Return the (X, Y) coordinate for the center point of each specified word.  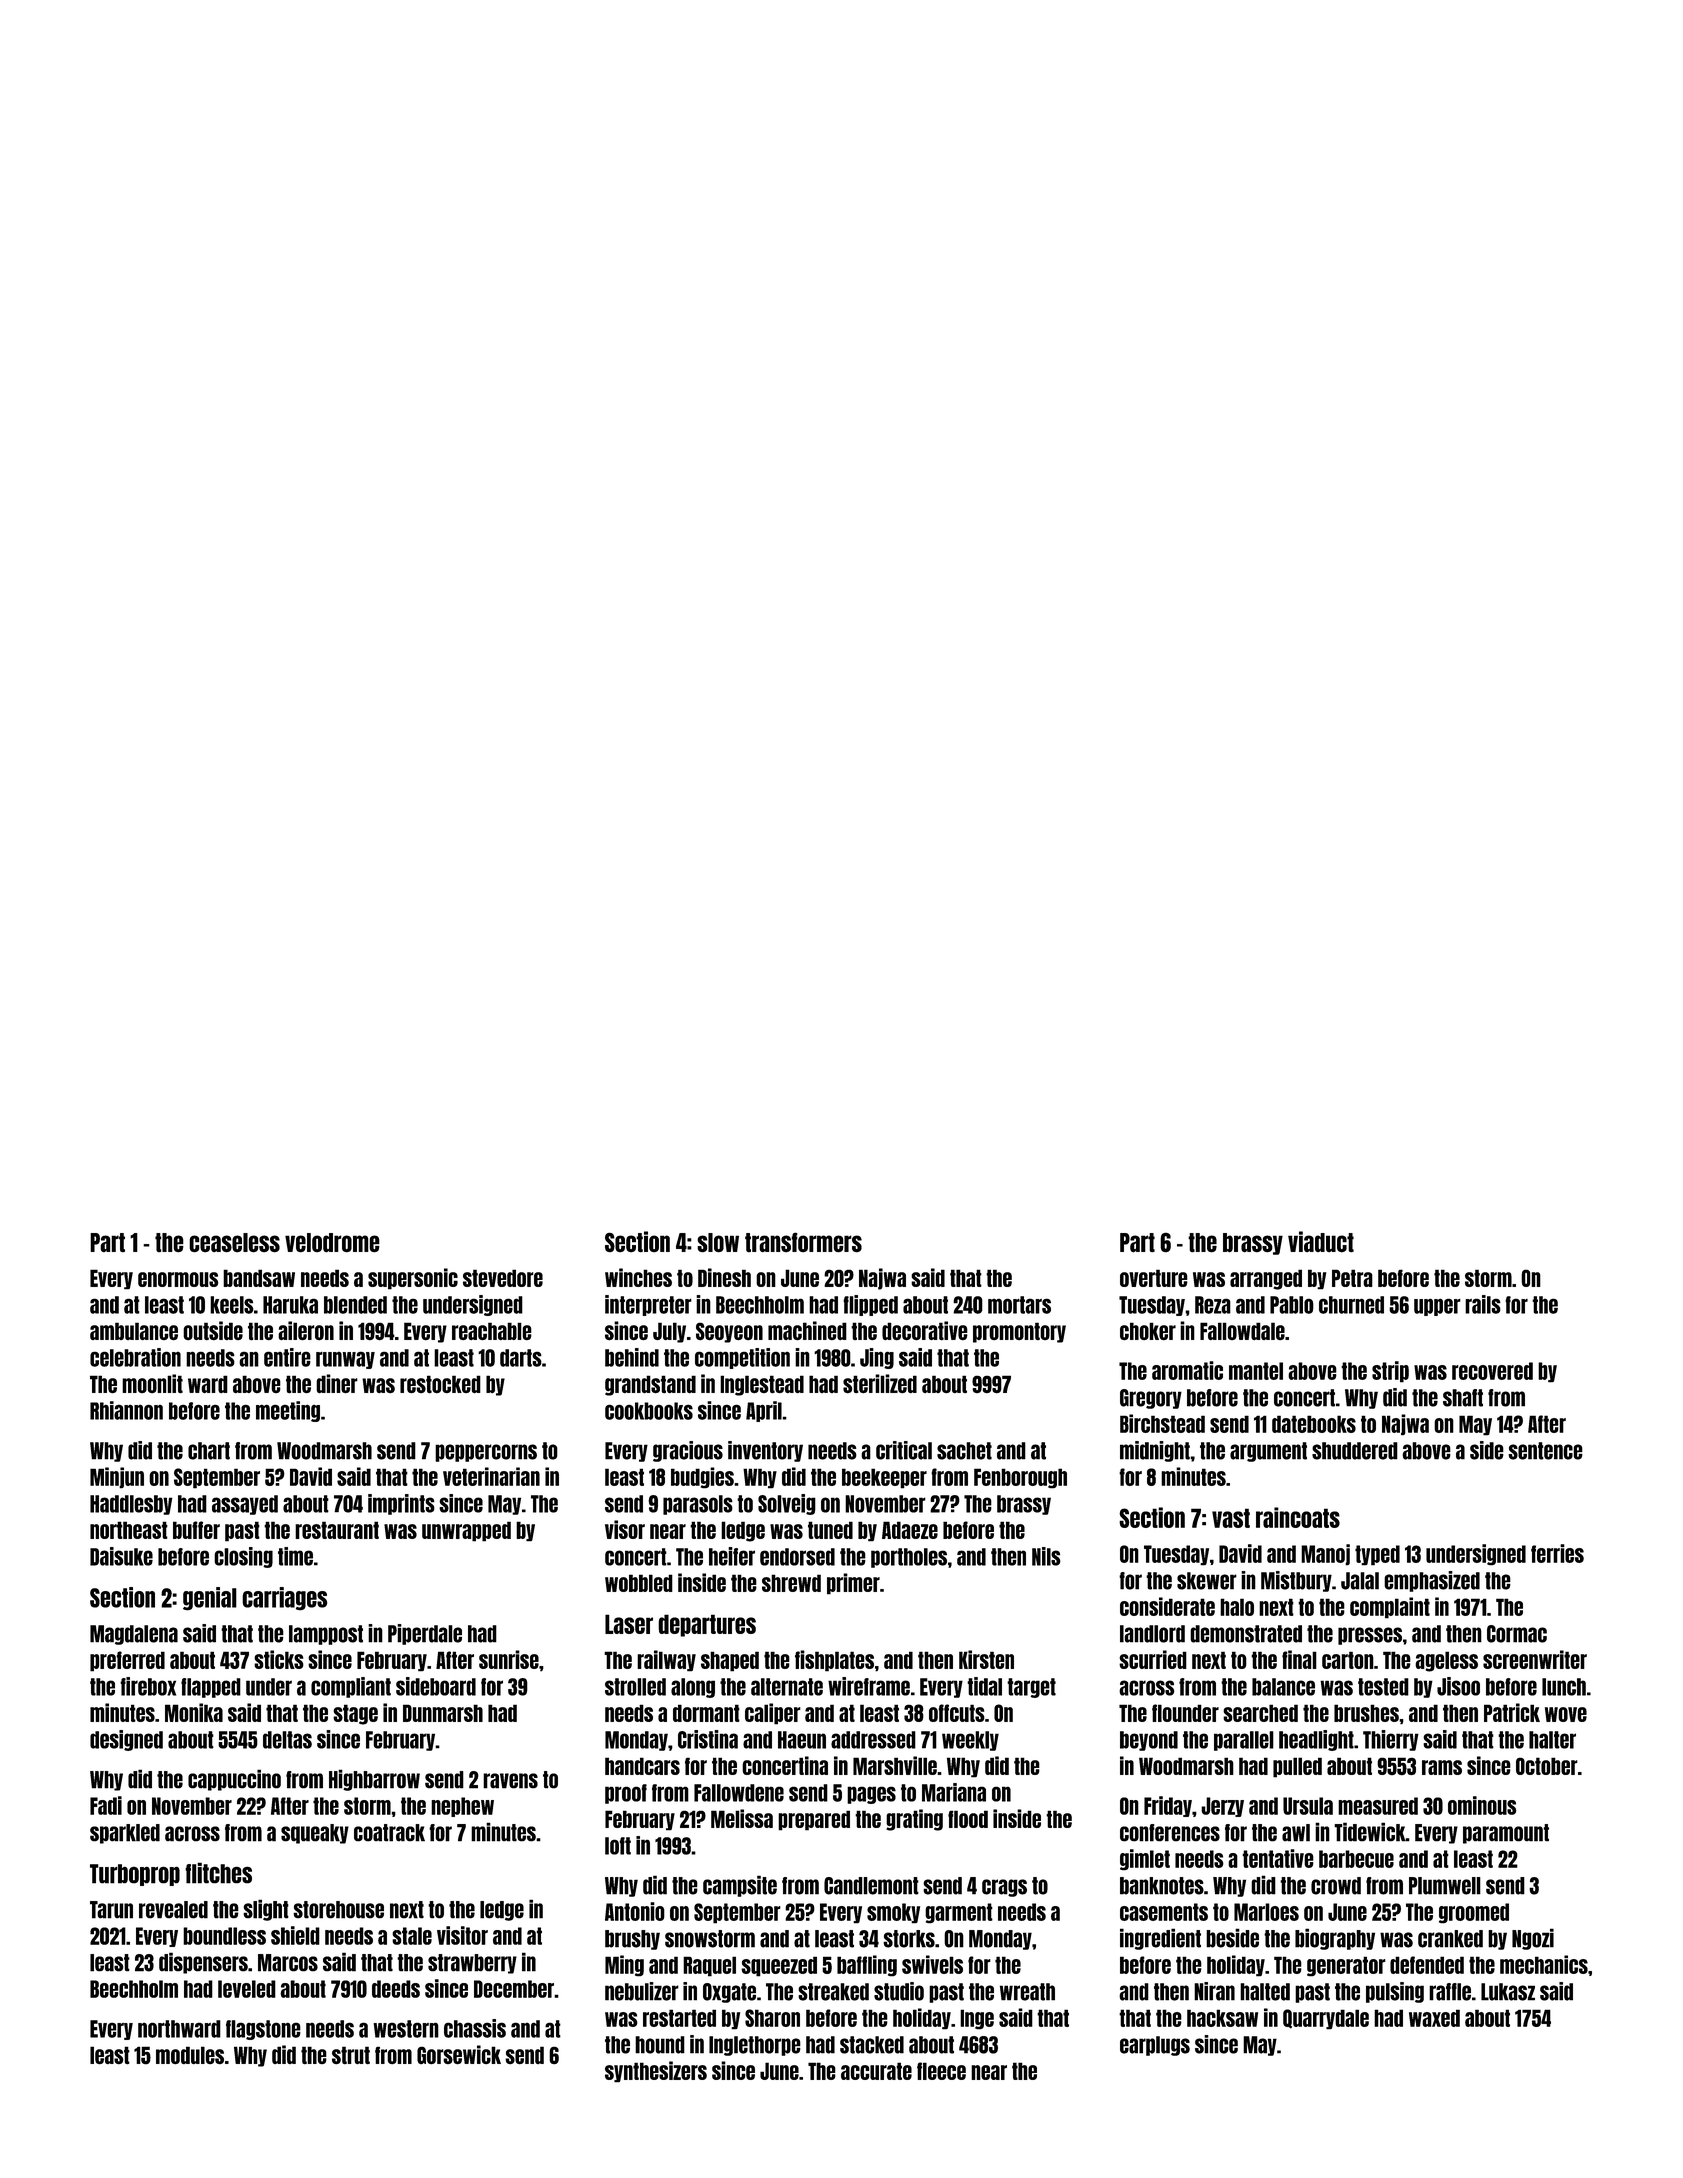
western (406, 2029)
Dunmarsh (443, 1713)
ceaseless (234, 1243)
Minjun (117, 1478)
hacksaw (1222, 2018)
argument (1268, 1452)
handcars (642, 1766)
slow (718, 1243)
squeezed (779, 1966)
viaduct (1321, 1242)
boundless (224, 1936)
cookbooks (649, 1411)
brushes (1366, 1713)
